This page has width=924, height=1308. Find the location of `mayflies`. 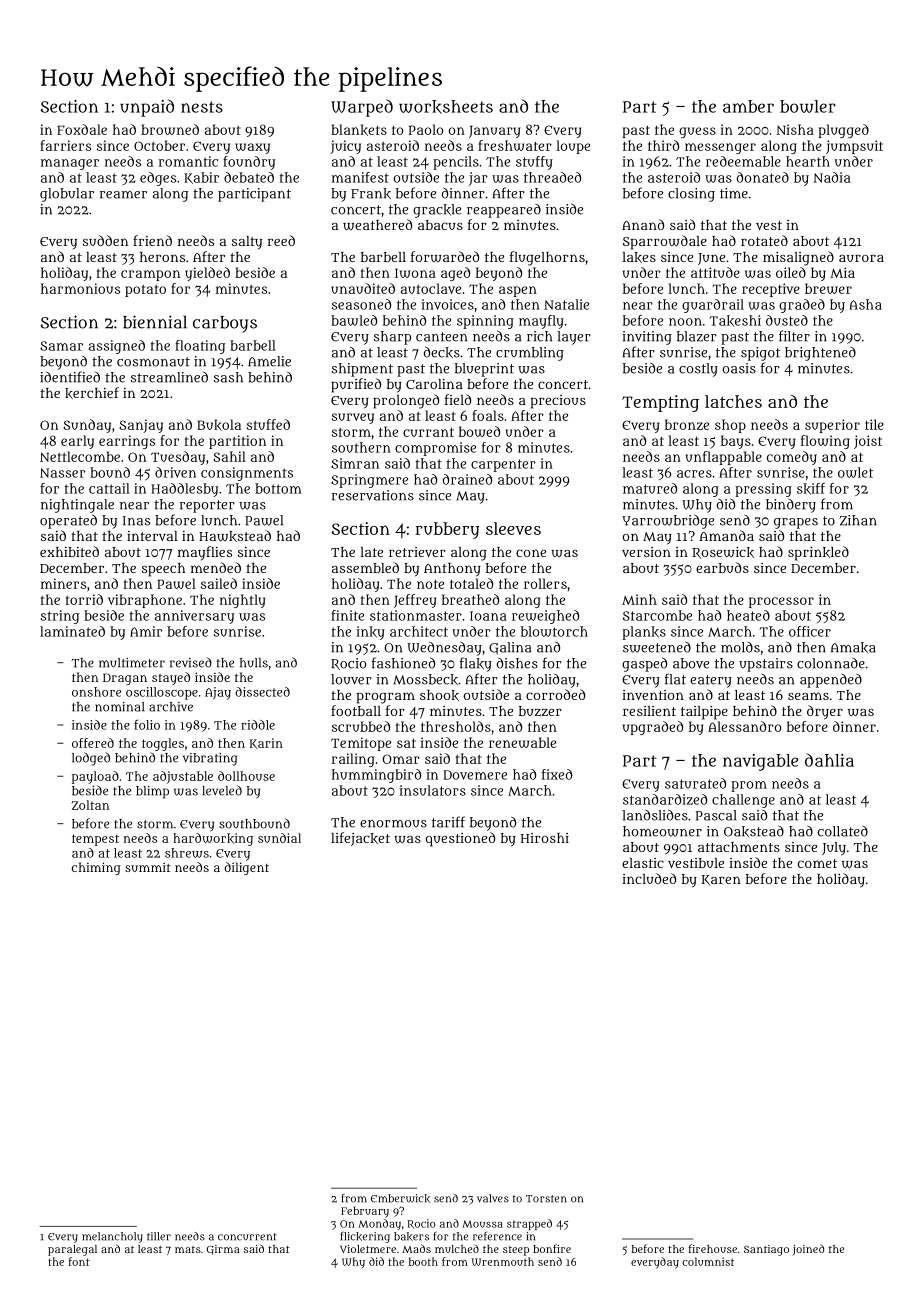

mayflies is located at coordinates (205, 553).
